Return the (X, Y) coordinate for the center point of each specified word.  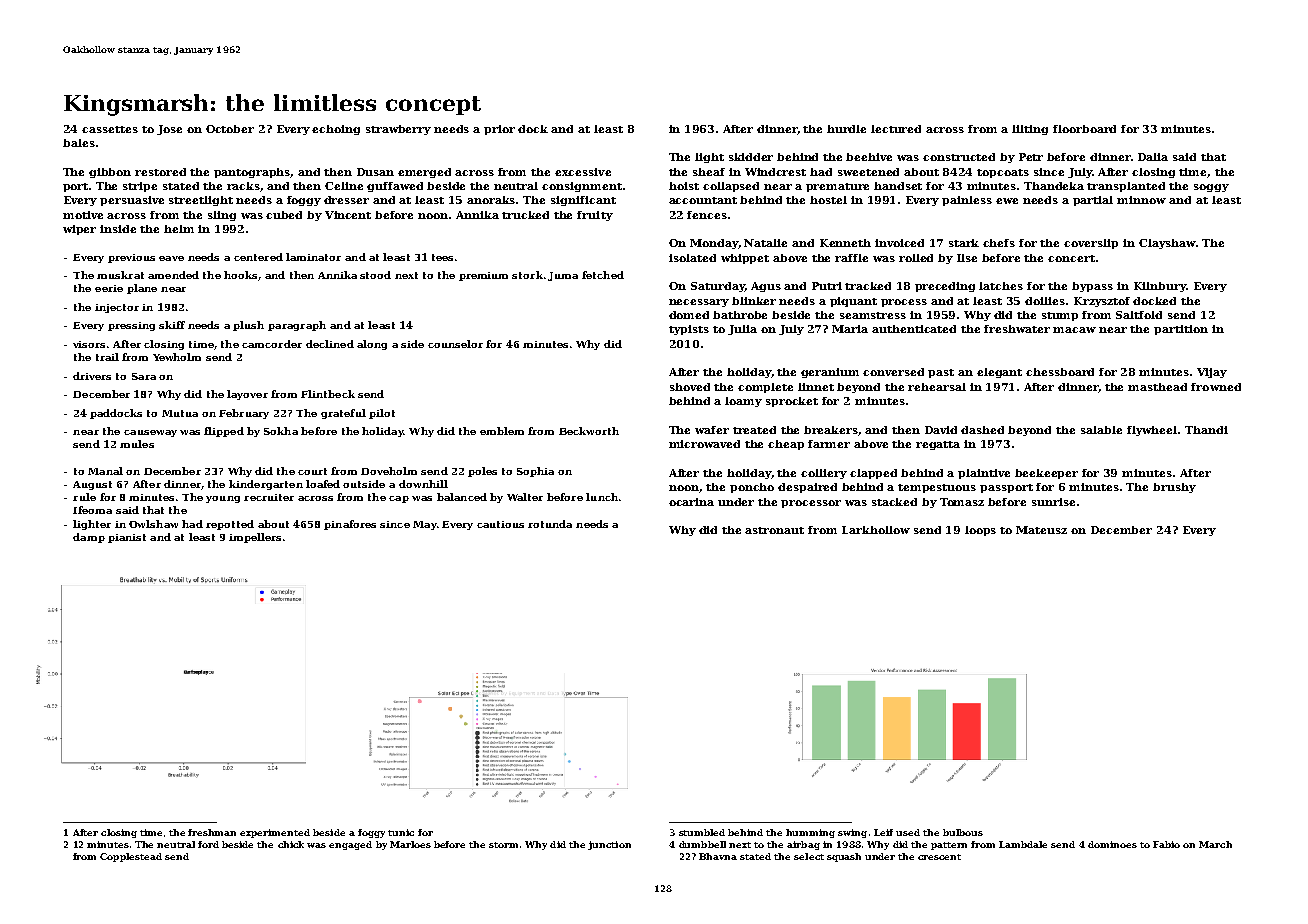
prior (499, 130)
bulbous (963, 832)
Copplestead (131, 857)
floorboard (1084, 129)
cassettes (110, 129)
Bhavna (718, 856)
